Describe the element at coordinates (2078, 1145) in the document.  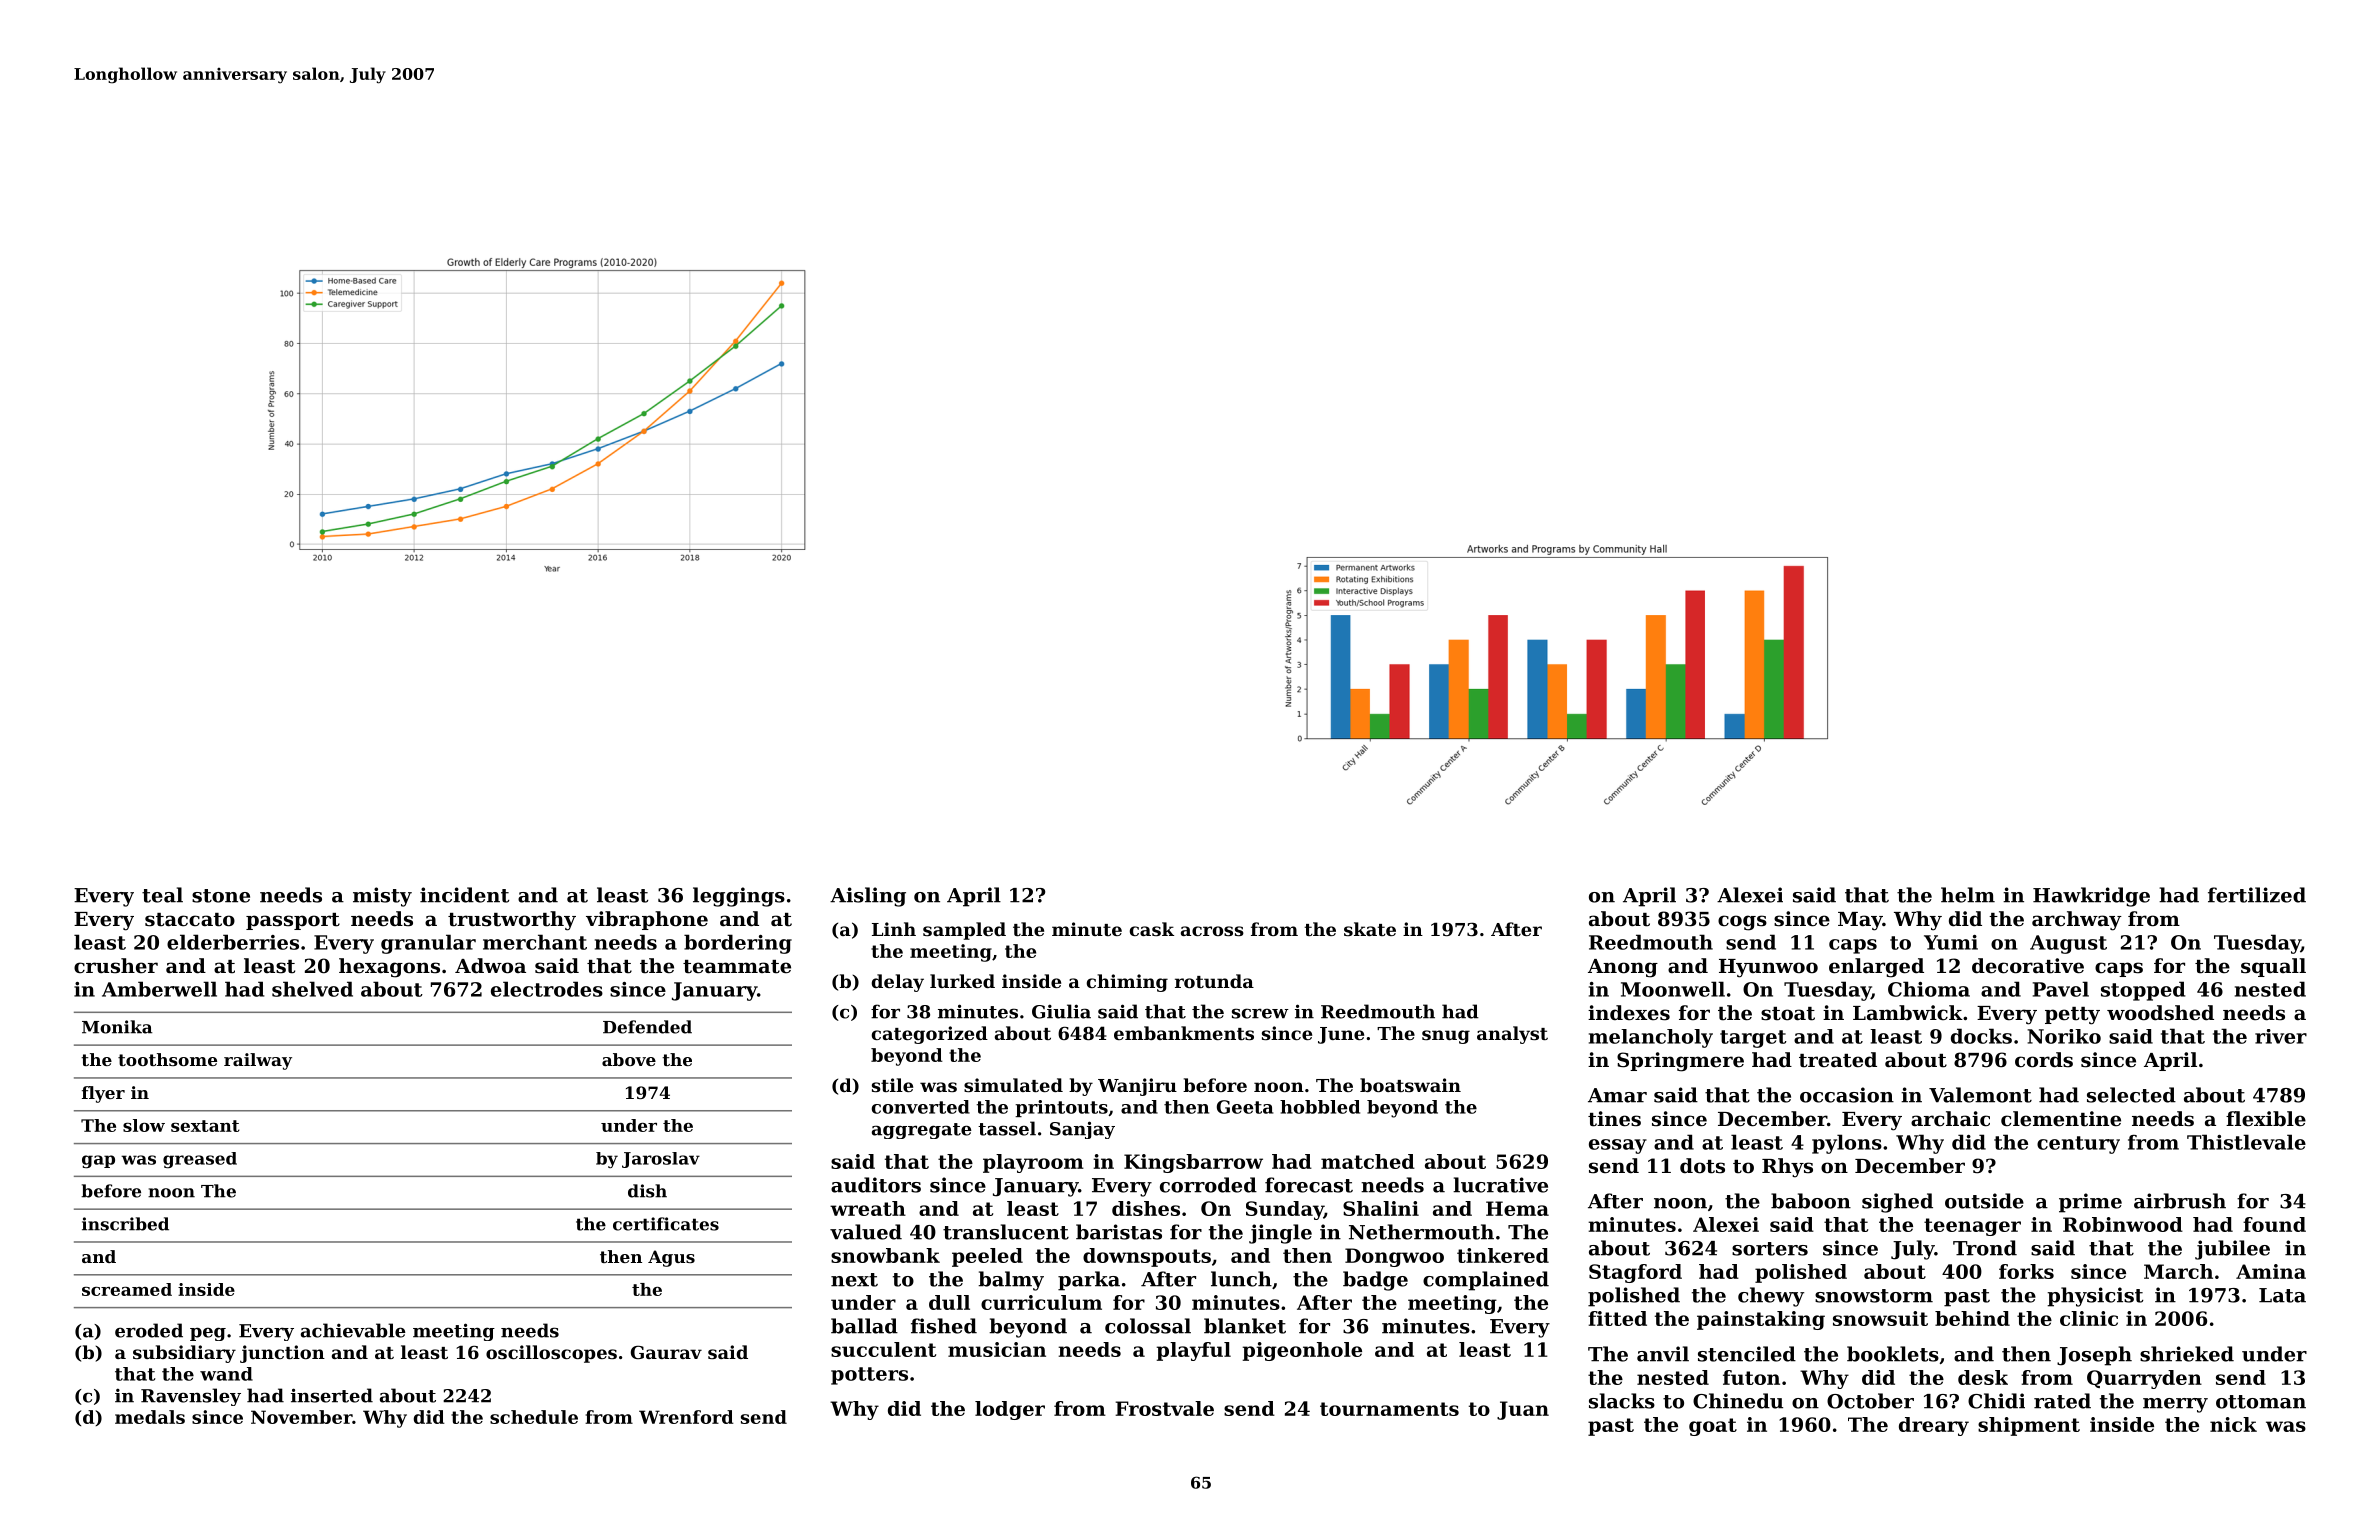
I see `century` at that location.
